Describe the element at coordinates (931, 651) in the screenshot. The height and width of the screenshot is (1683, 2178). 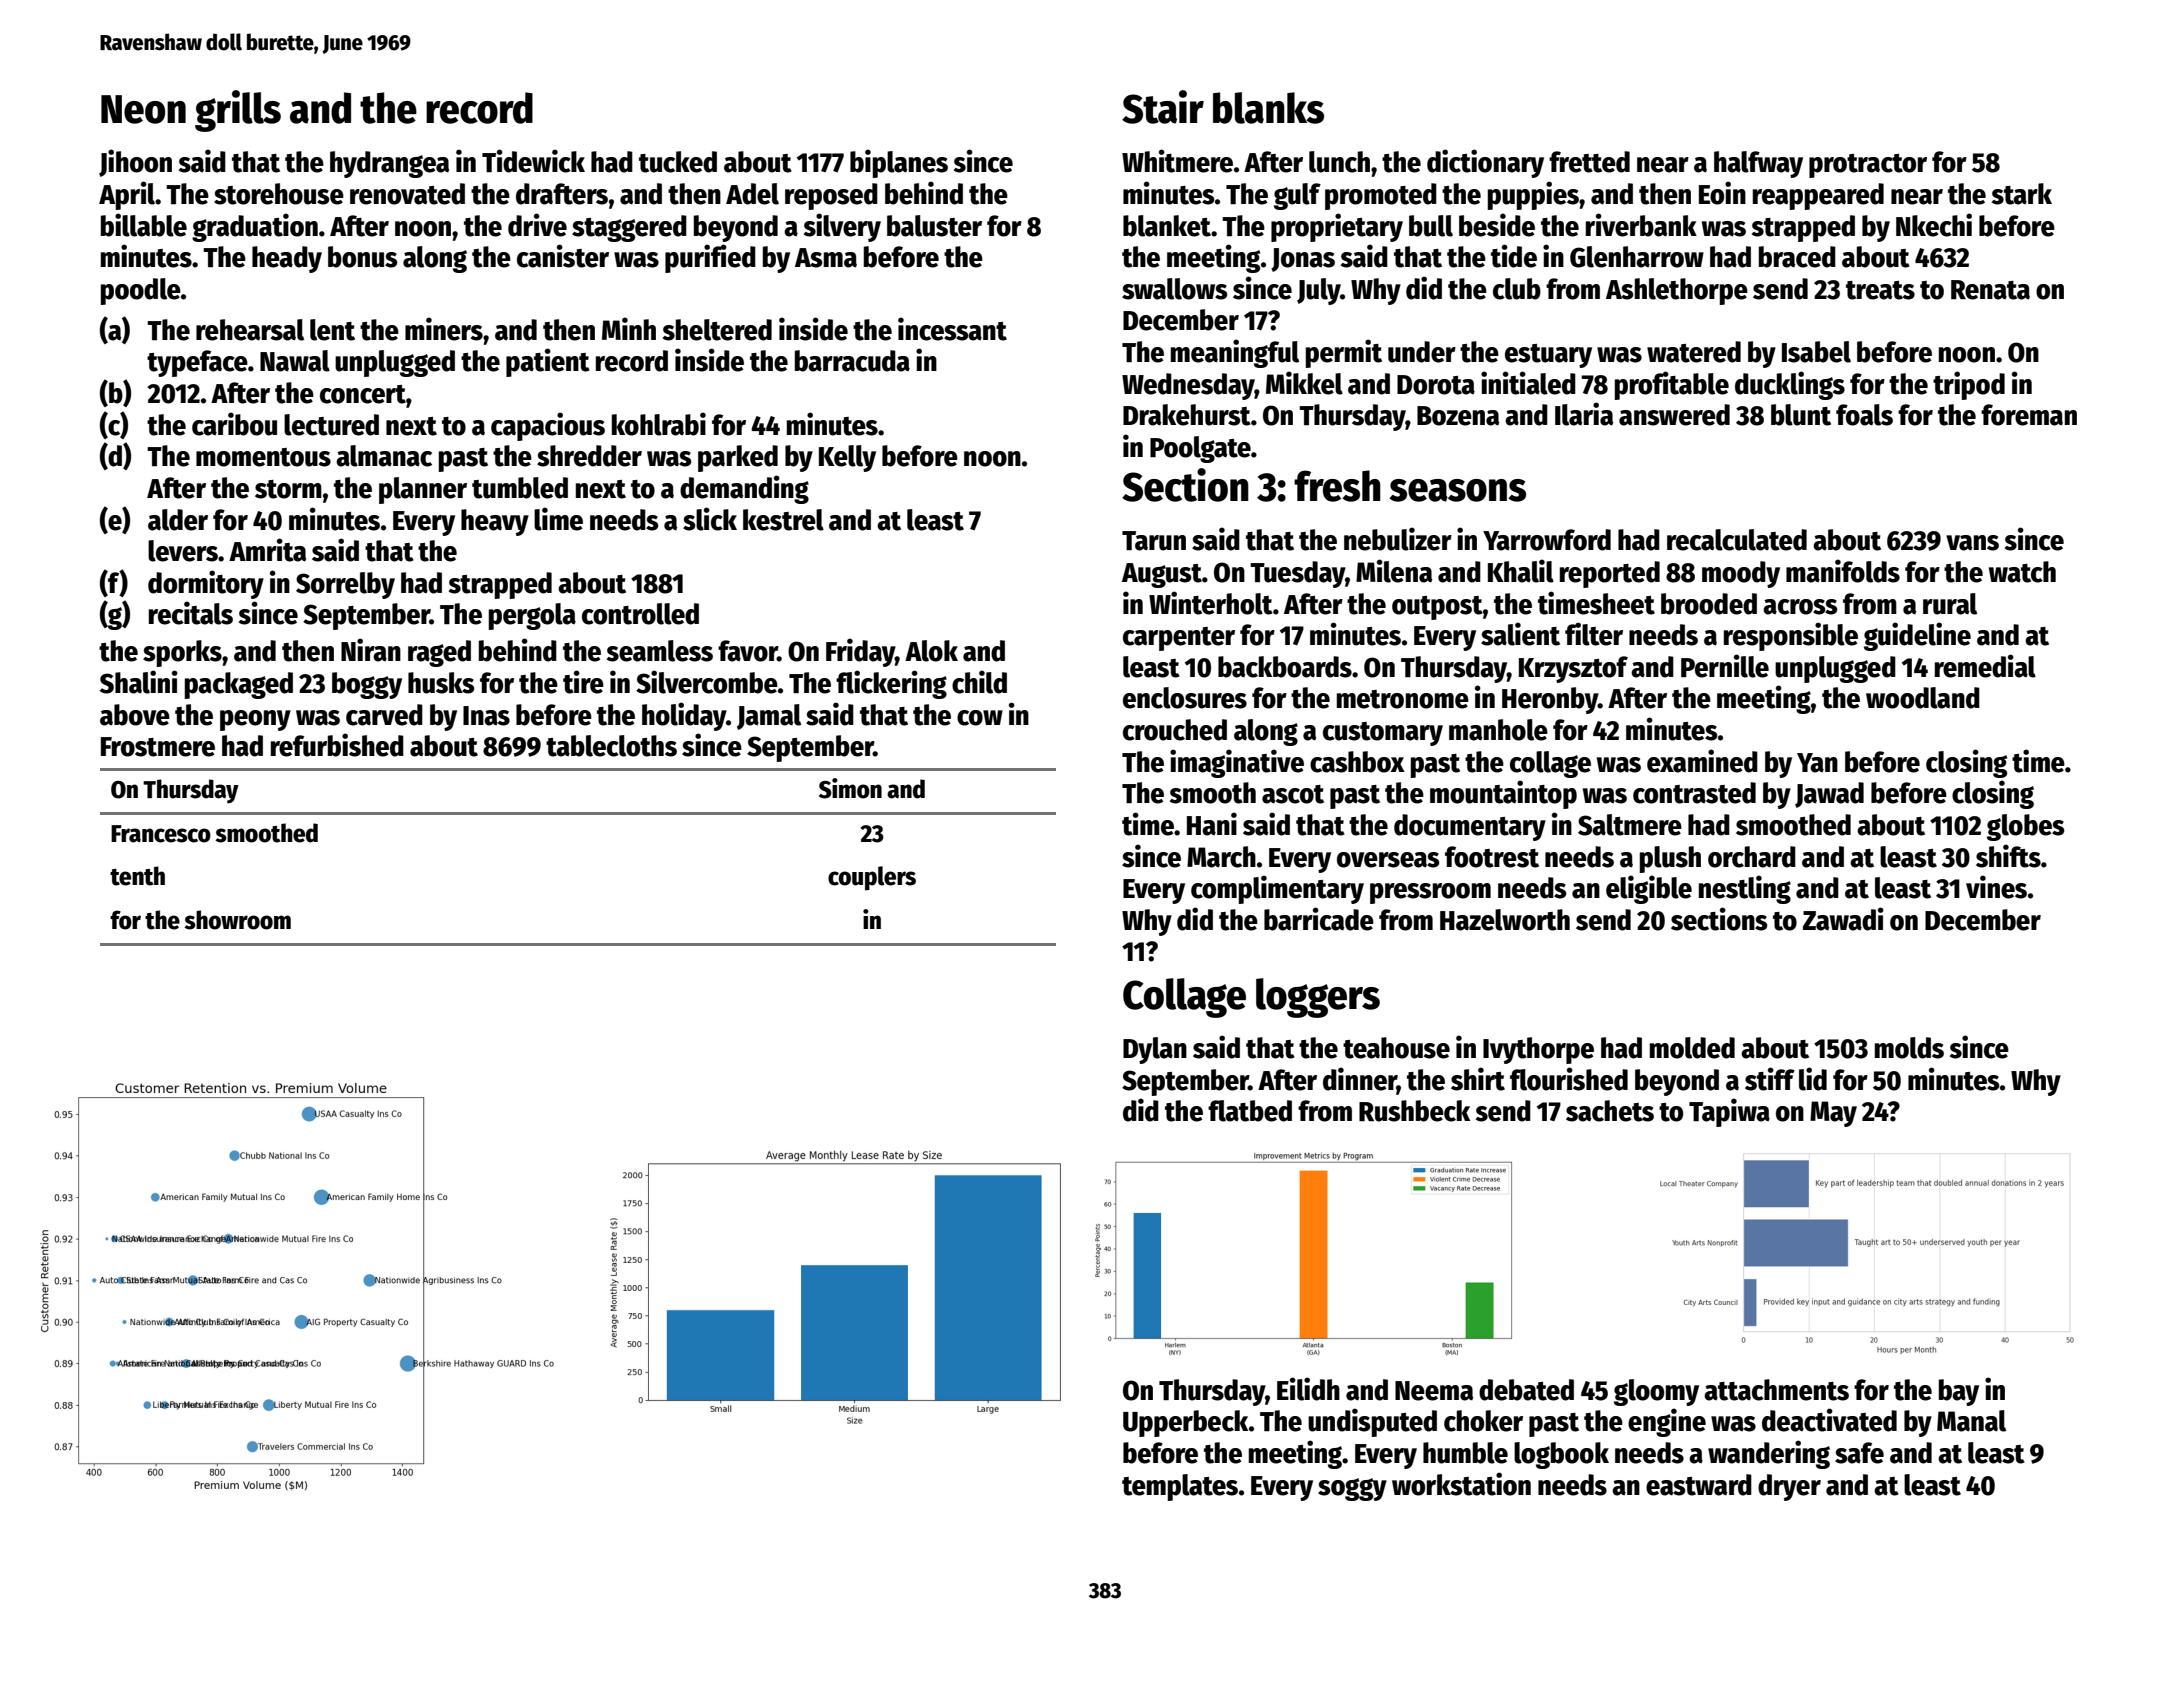
I see `Alok` at that location.
